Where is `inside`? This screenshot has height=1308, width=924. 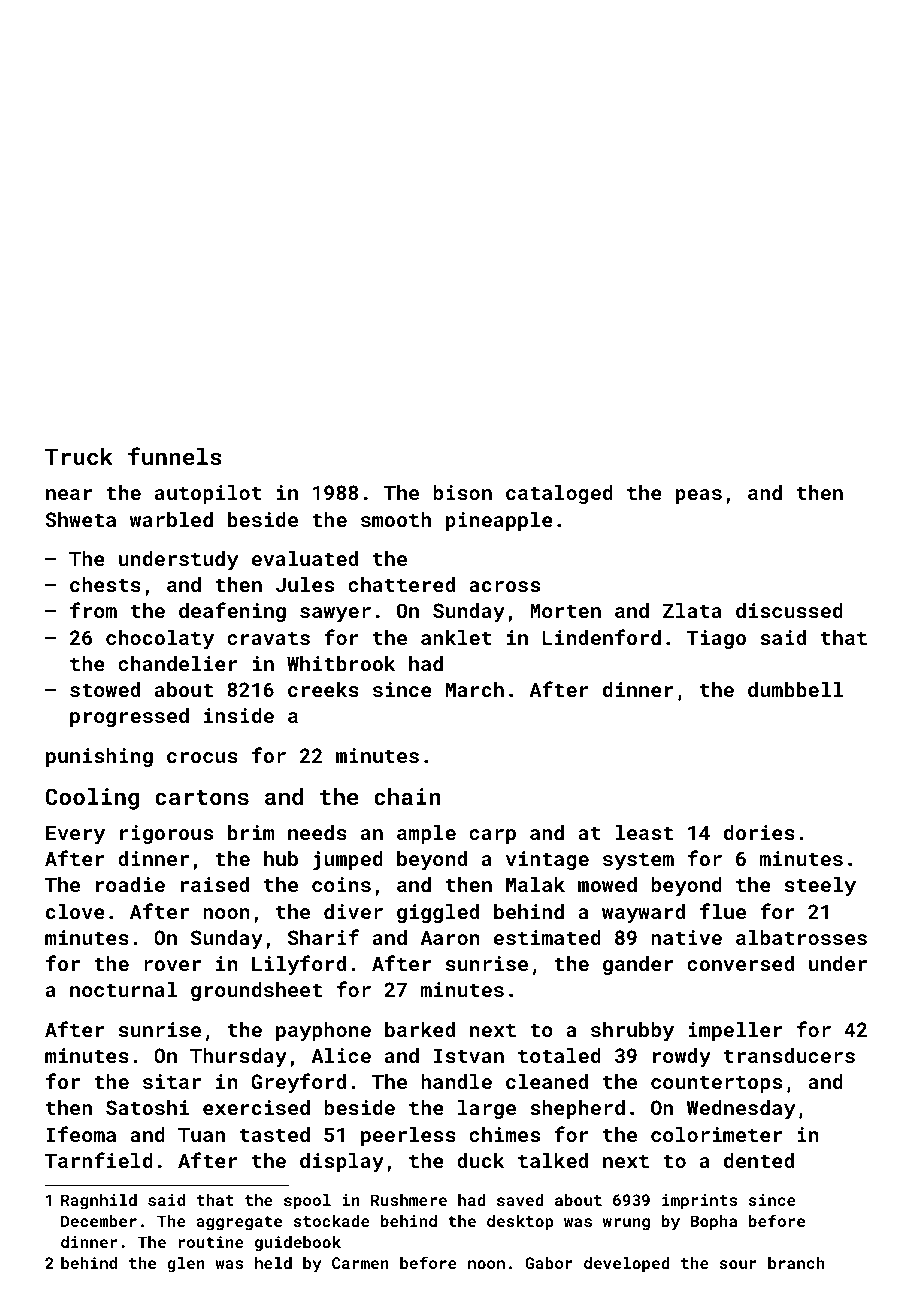
inside is located at coordinates (239, 715).
